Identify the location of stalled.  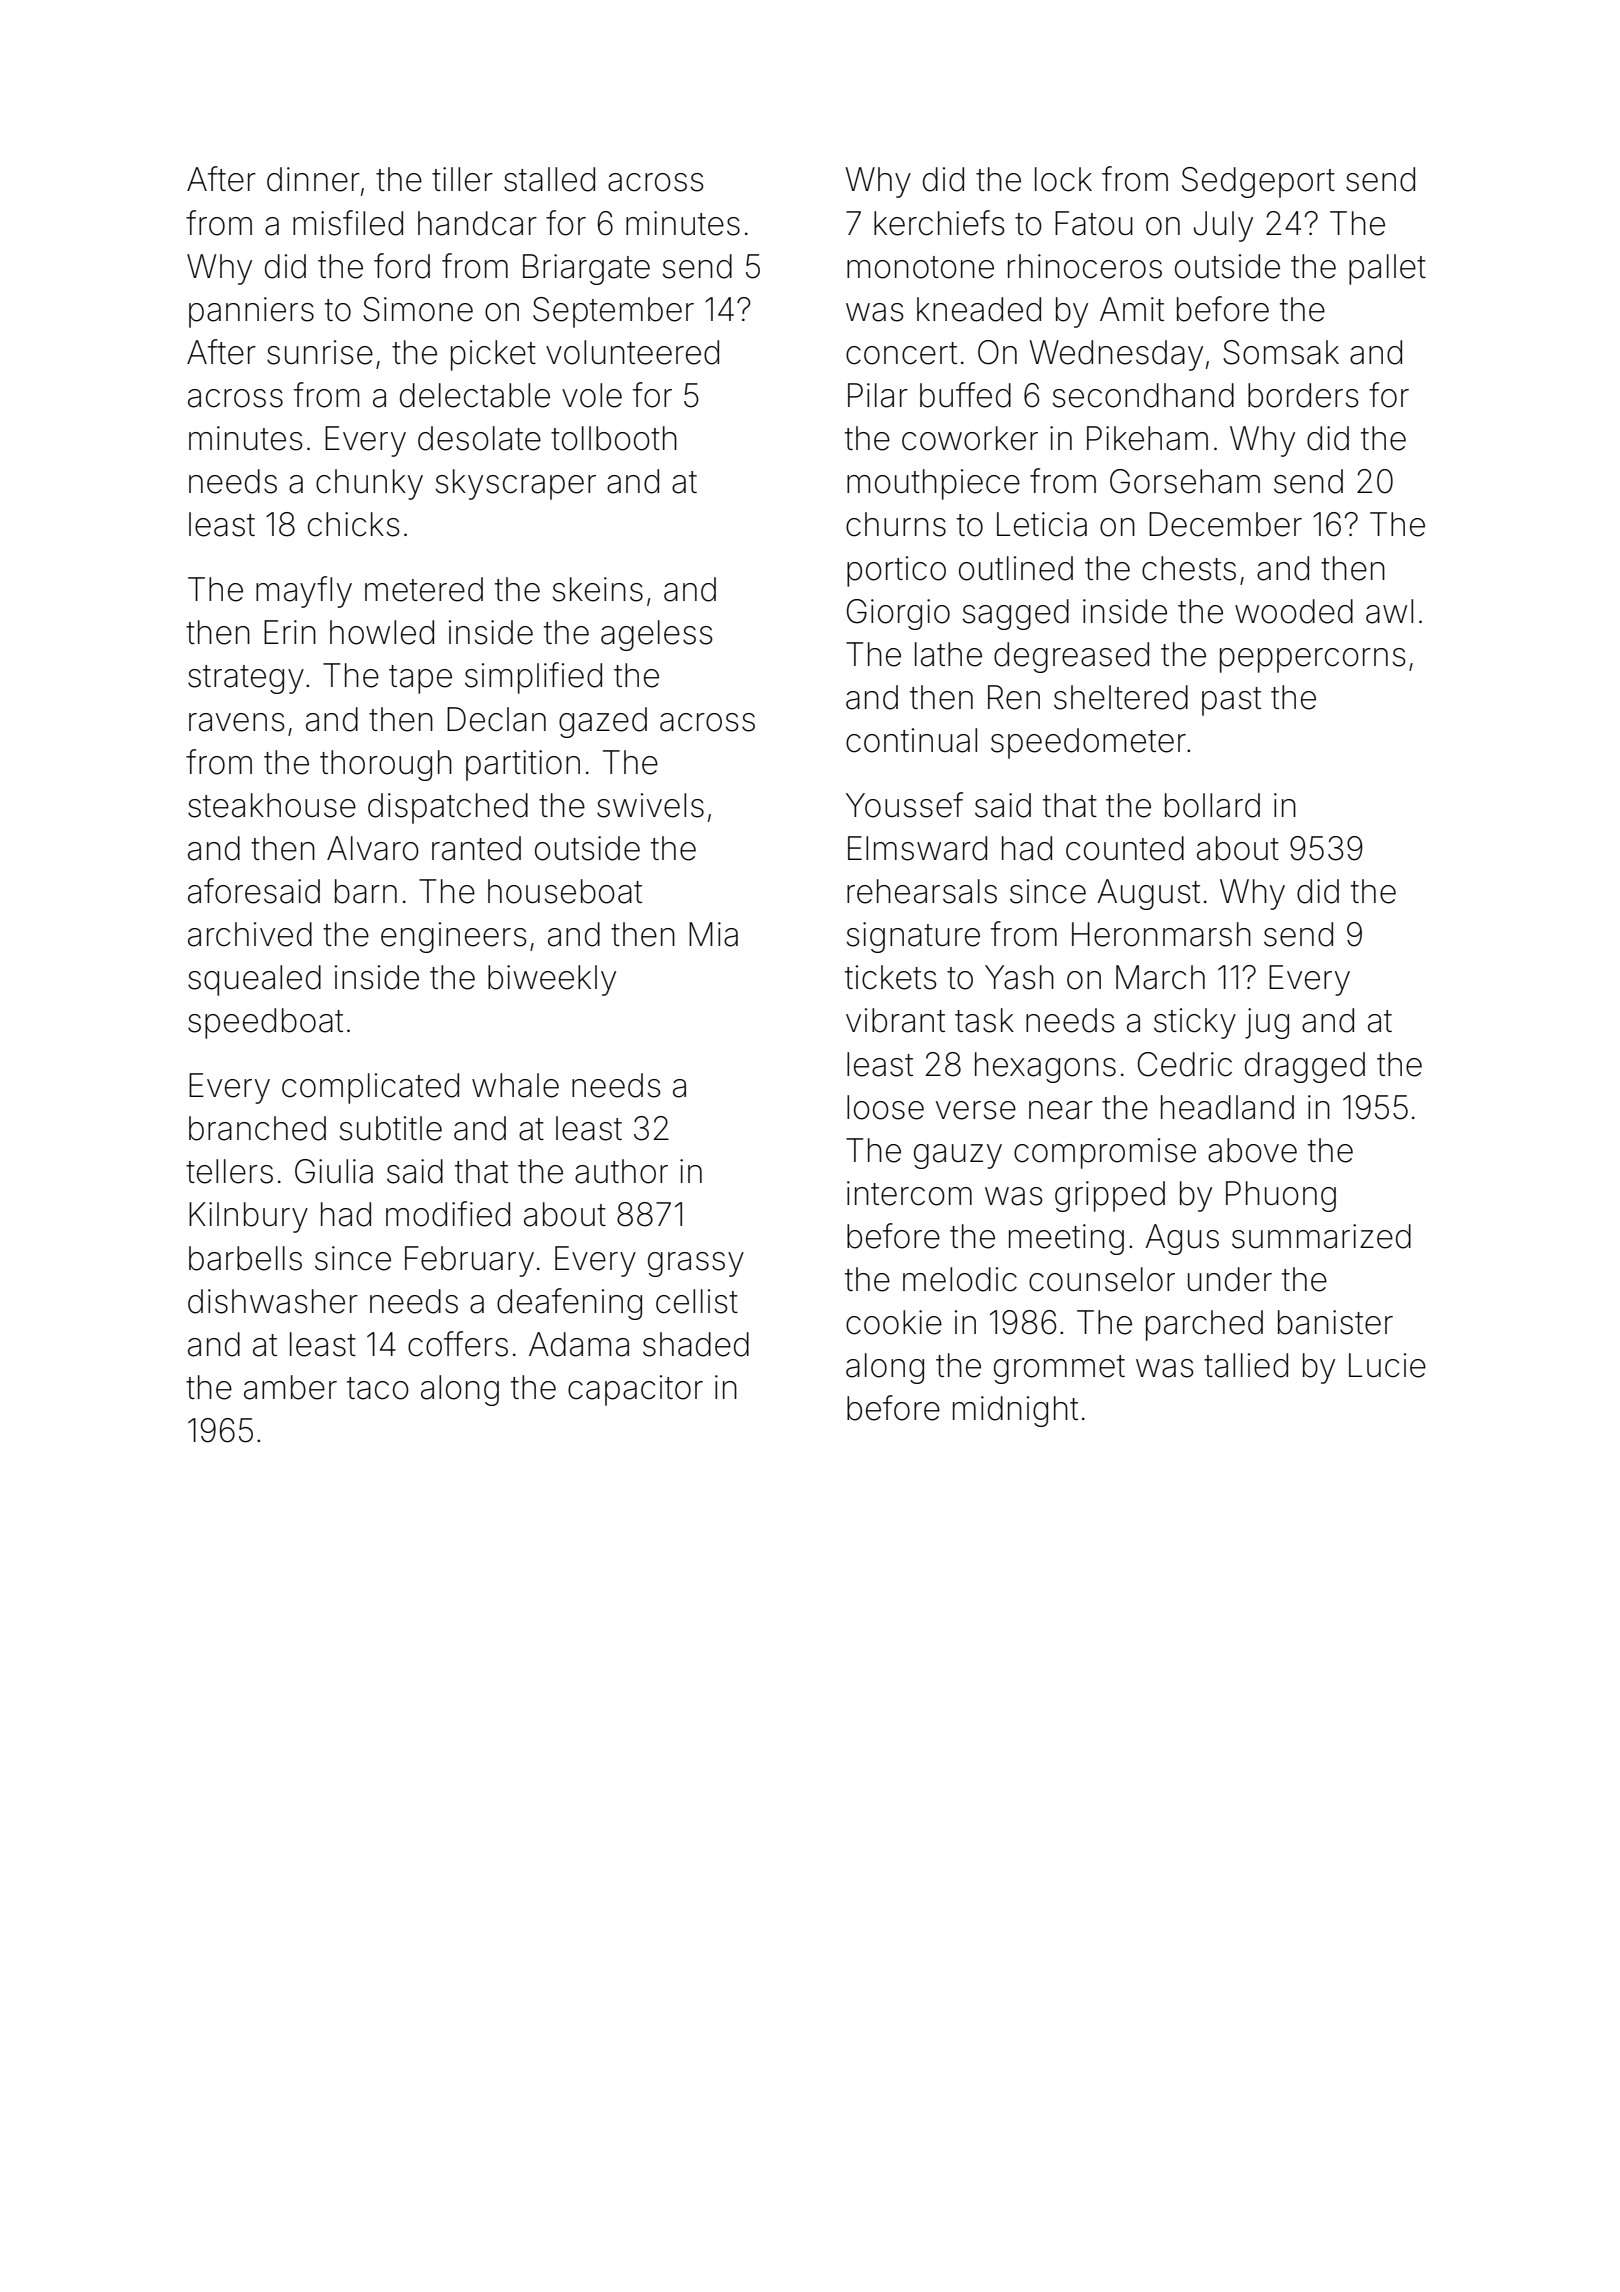
(549, 179).
